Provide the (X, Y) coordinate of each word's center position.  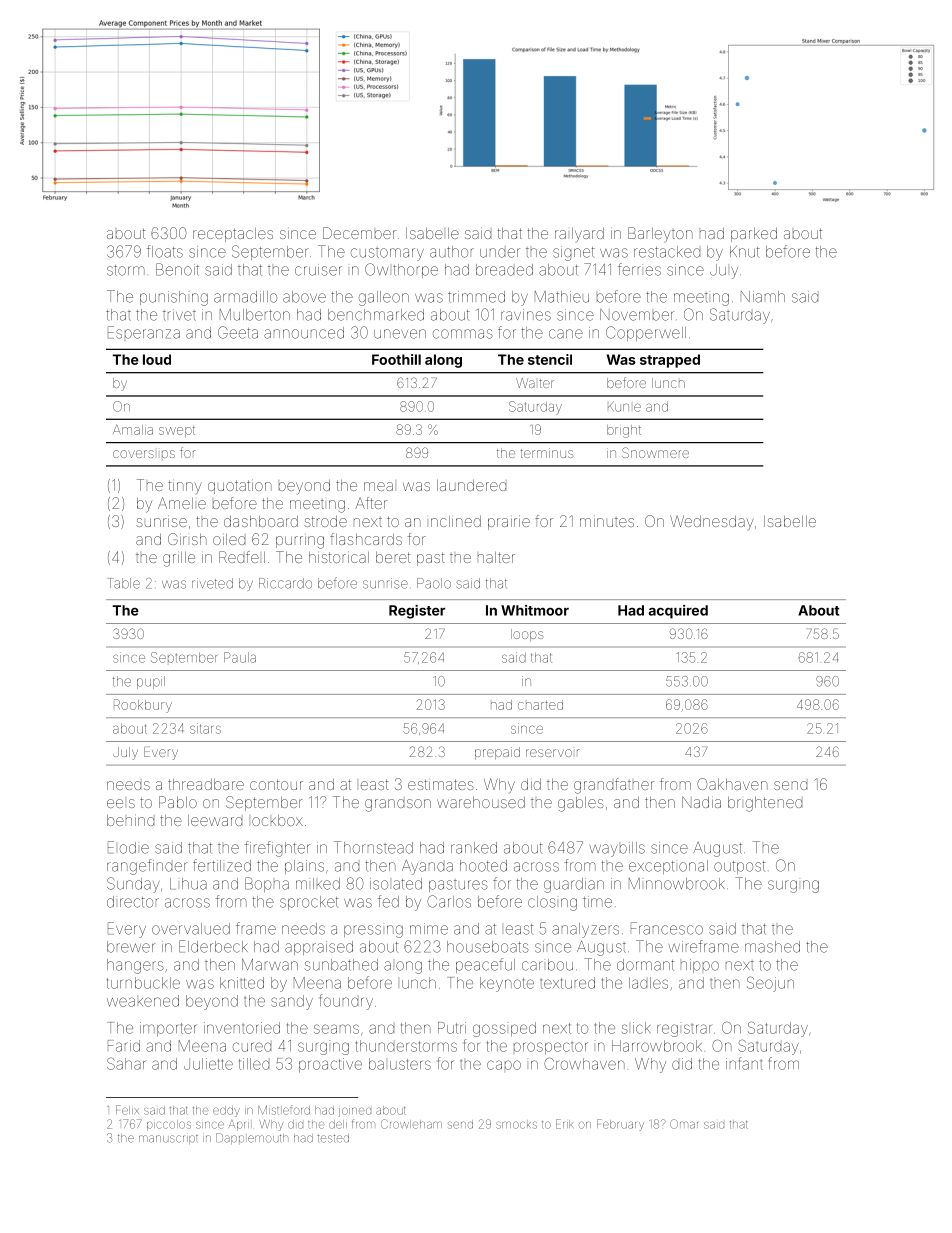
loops (527, 635)
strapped (670, 361)
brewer (131, 947)
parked (754, 235)
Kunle (624, 406)
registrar (684, 1030)
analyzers (585, 930)
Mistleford (284, 1110)
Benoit (177, 269)
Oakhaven (732, 784)
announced (304, 333)
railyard (579, 235)
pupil (151, 682)
